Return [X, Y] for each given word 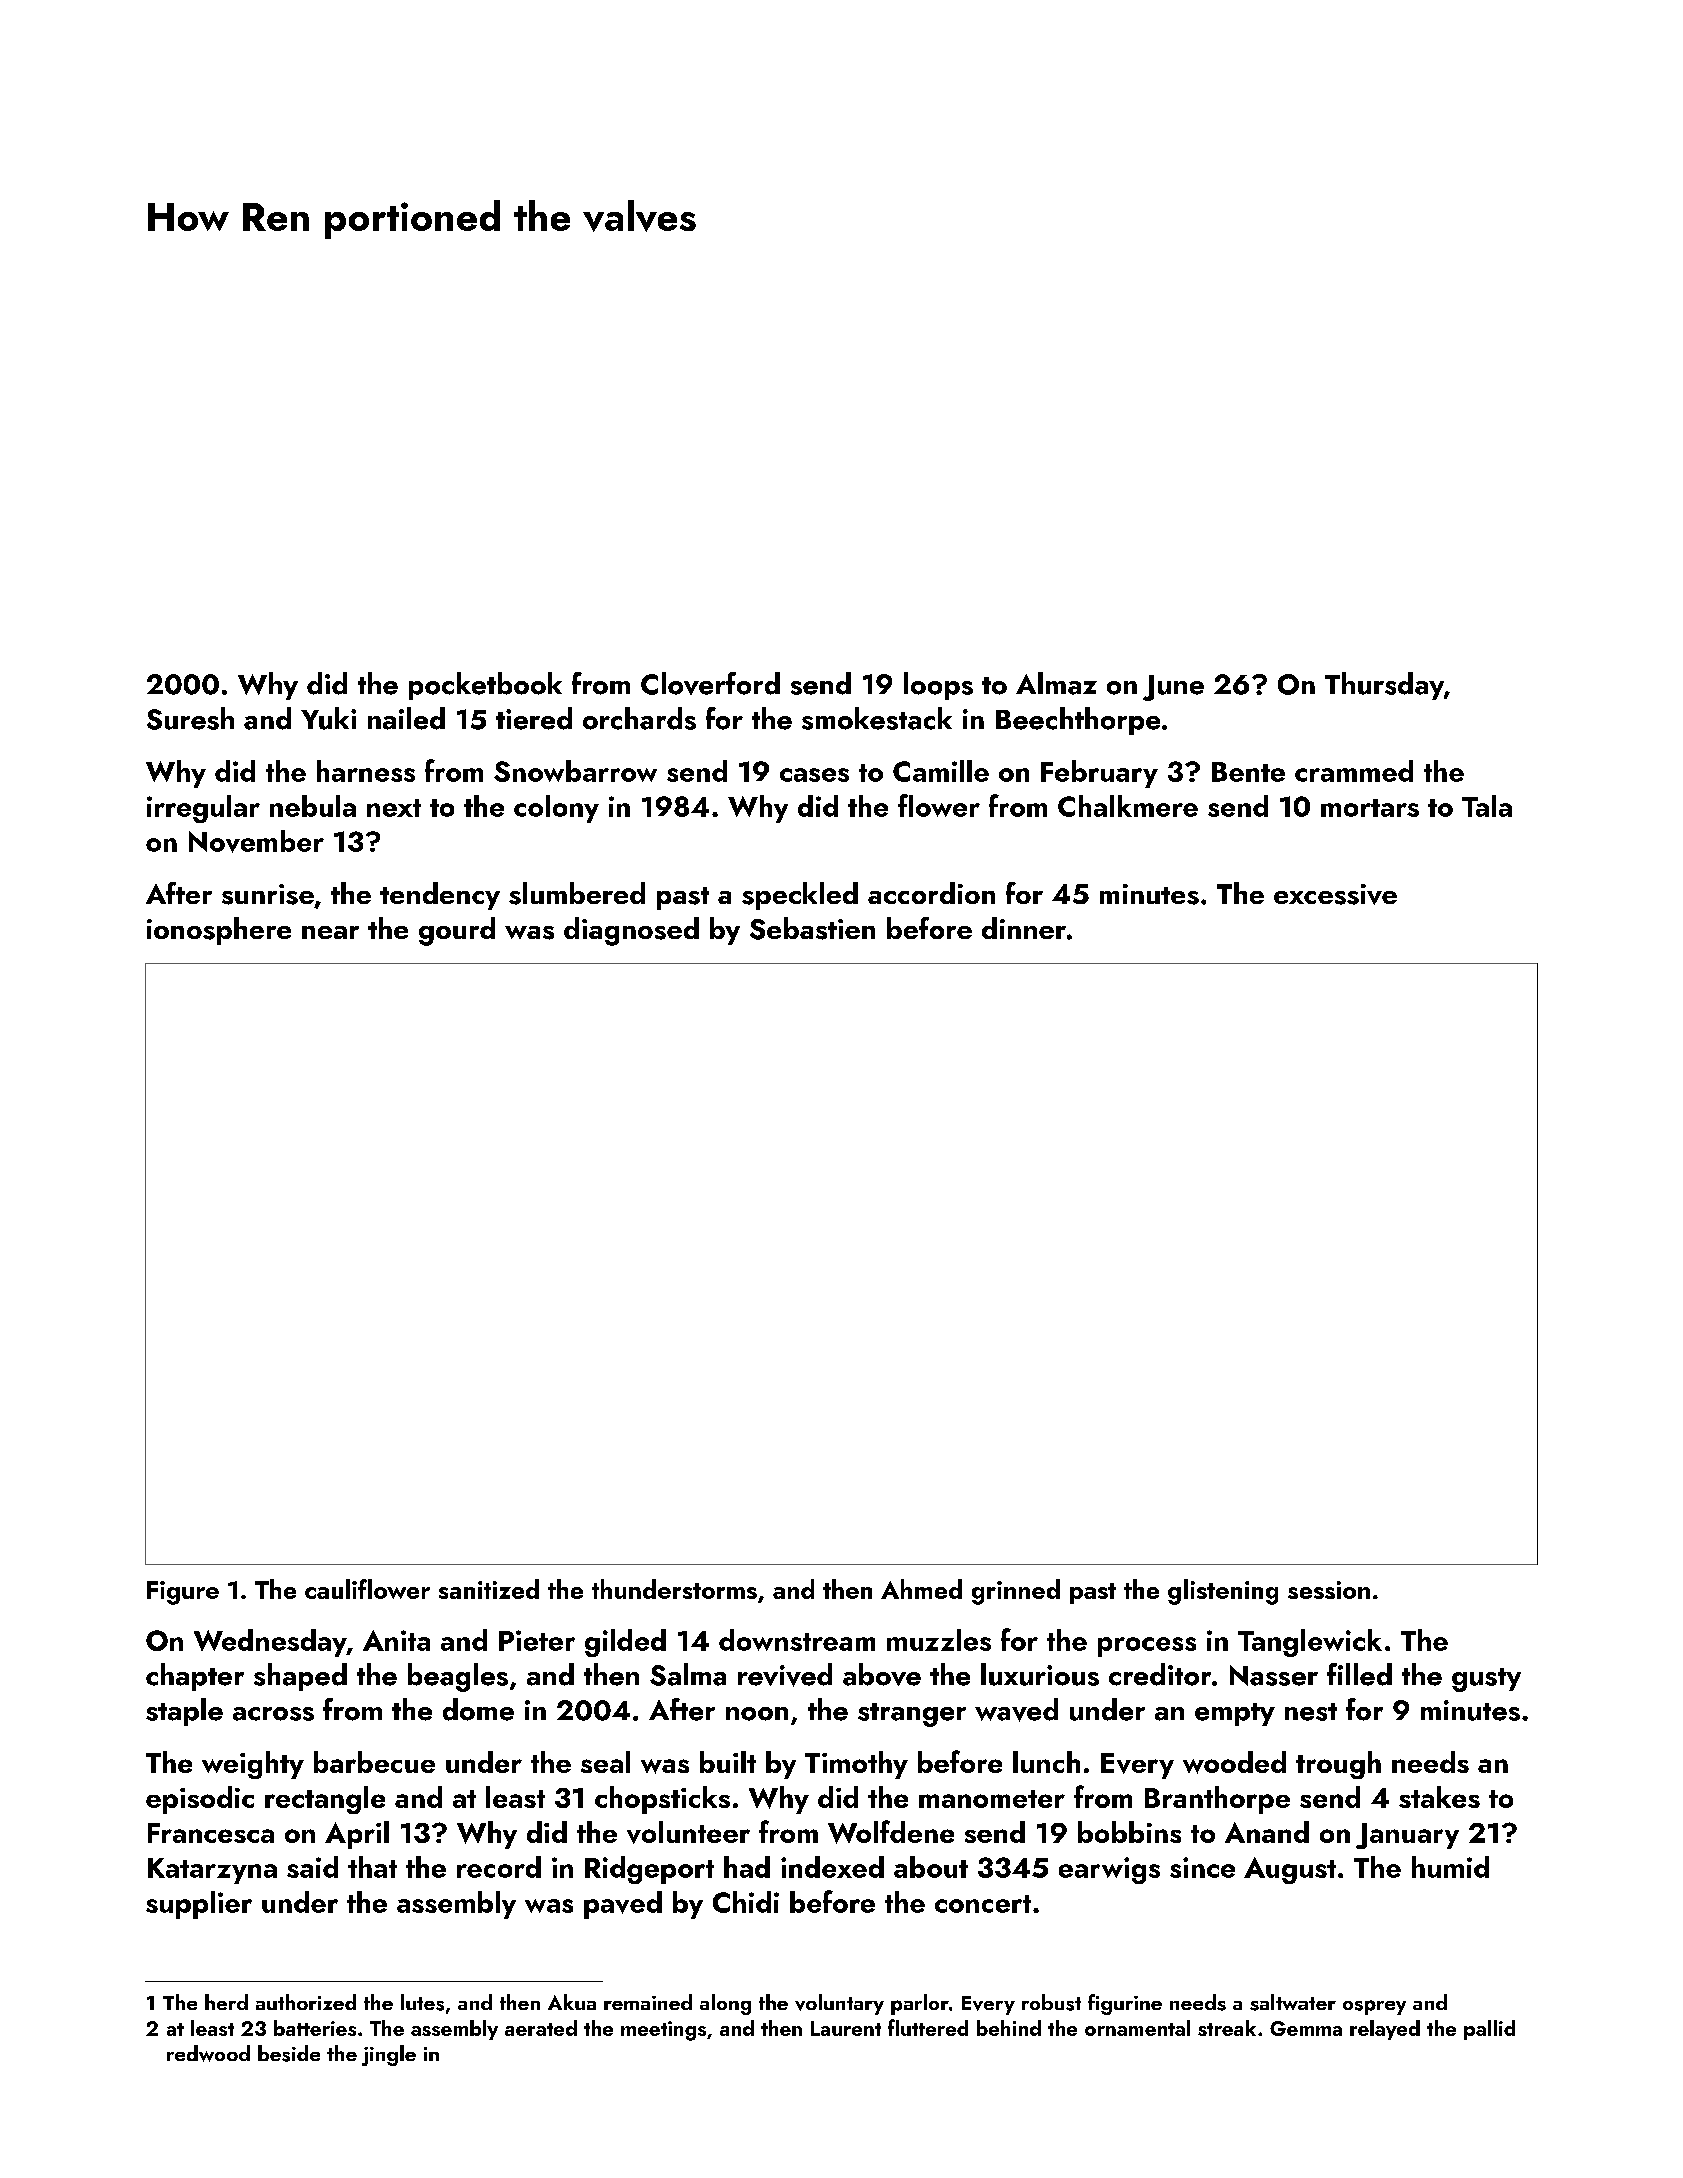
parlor [920, 2004]
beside [289, 2053]
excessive [1335, 894]
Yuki [328, 718]
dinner [1024, 928]
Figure [183, 1593]
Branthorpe [1217, 1800]
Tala [1487, 806]
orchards [639, 718]
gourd [457, 931]
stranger [912, 1715]
